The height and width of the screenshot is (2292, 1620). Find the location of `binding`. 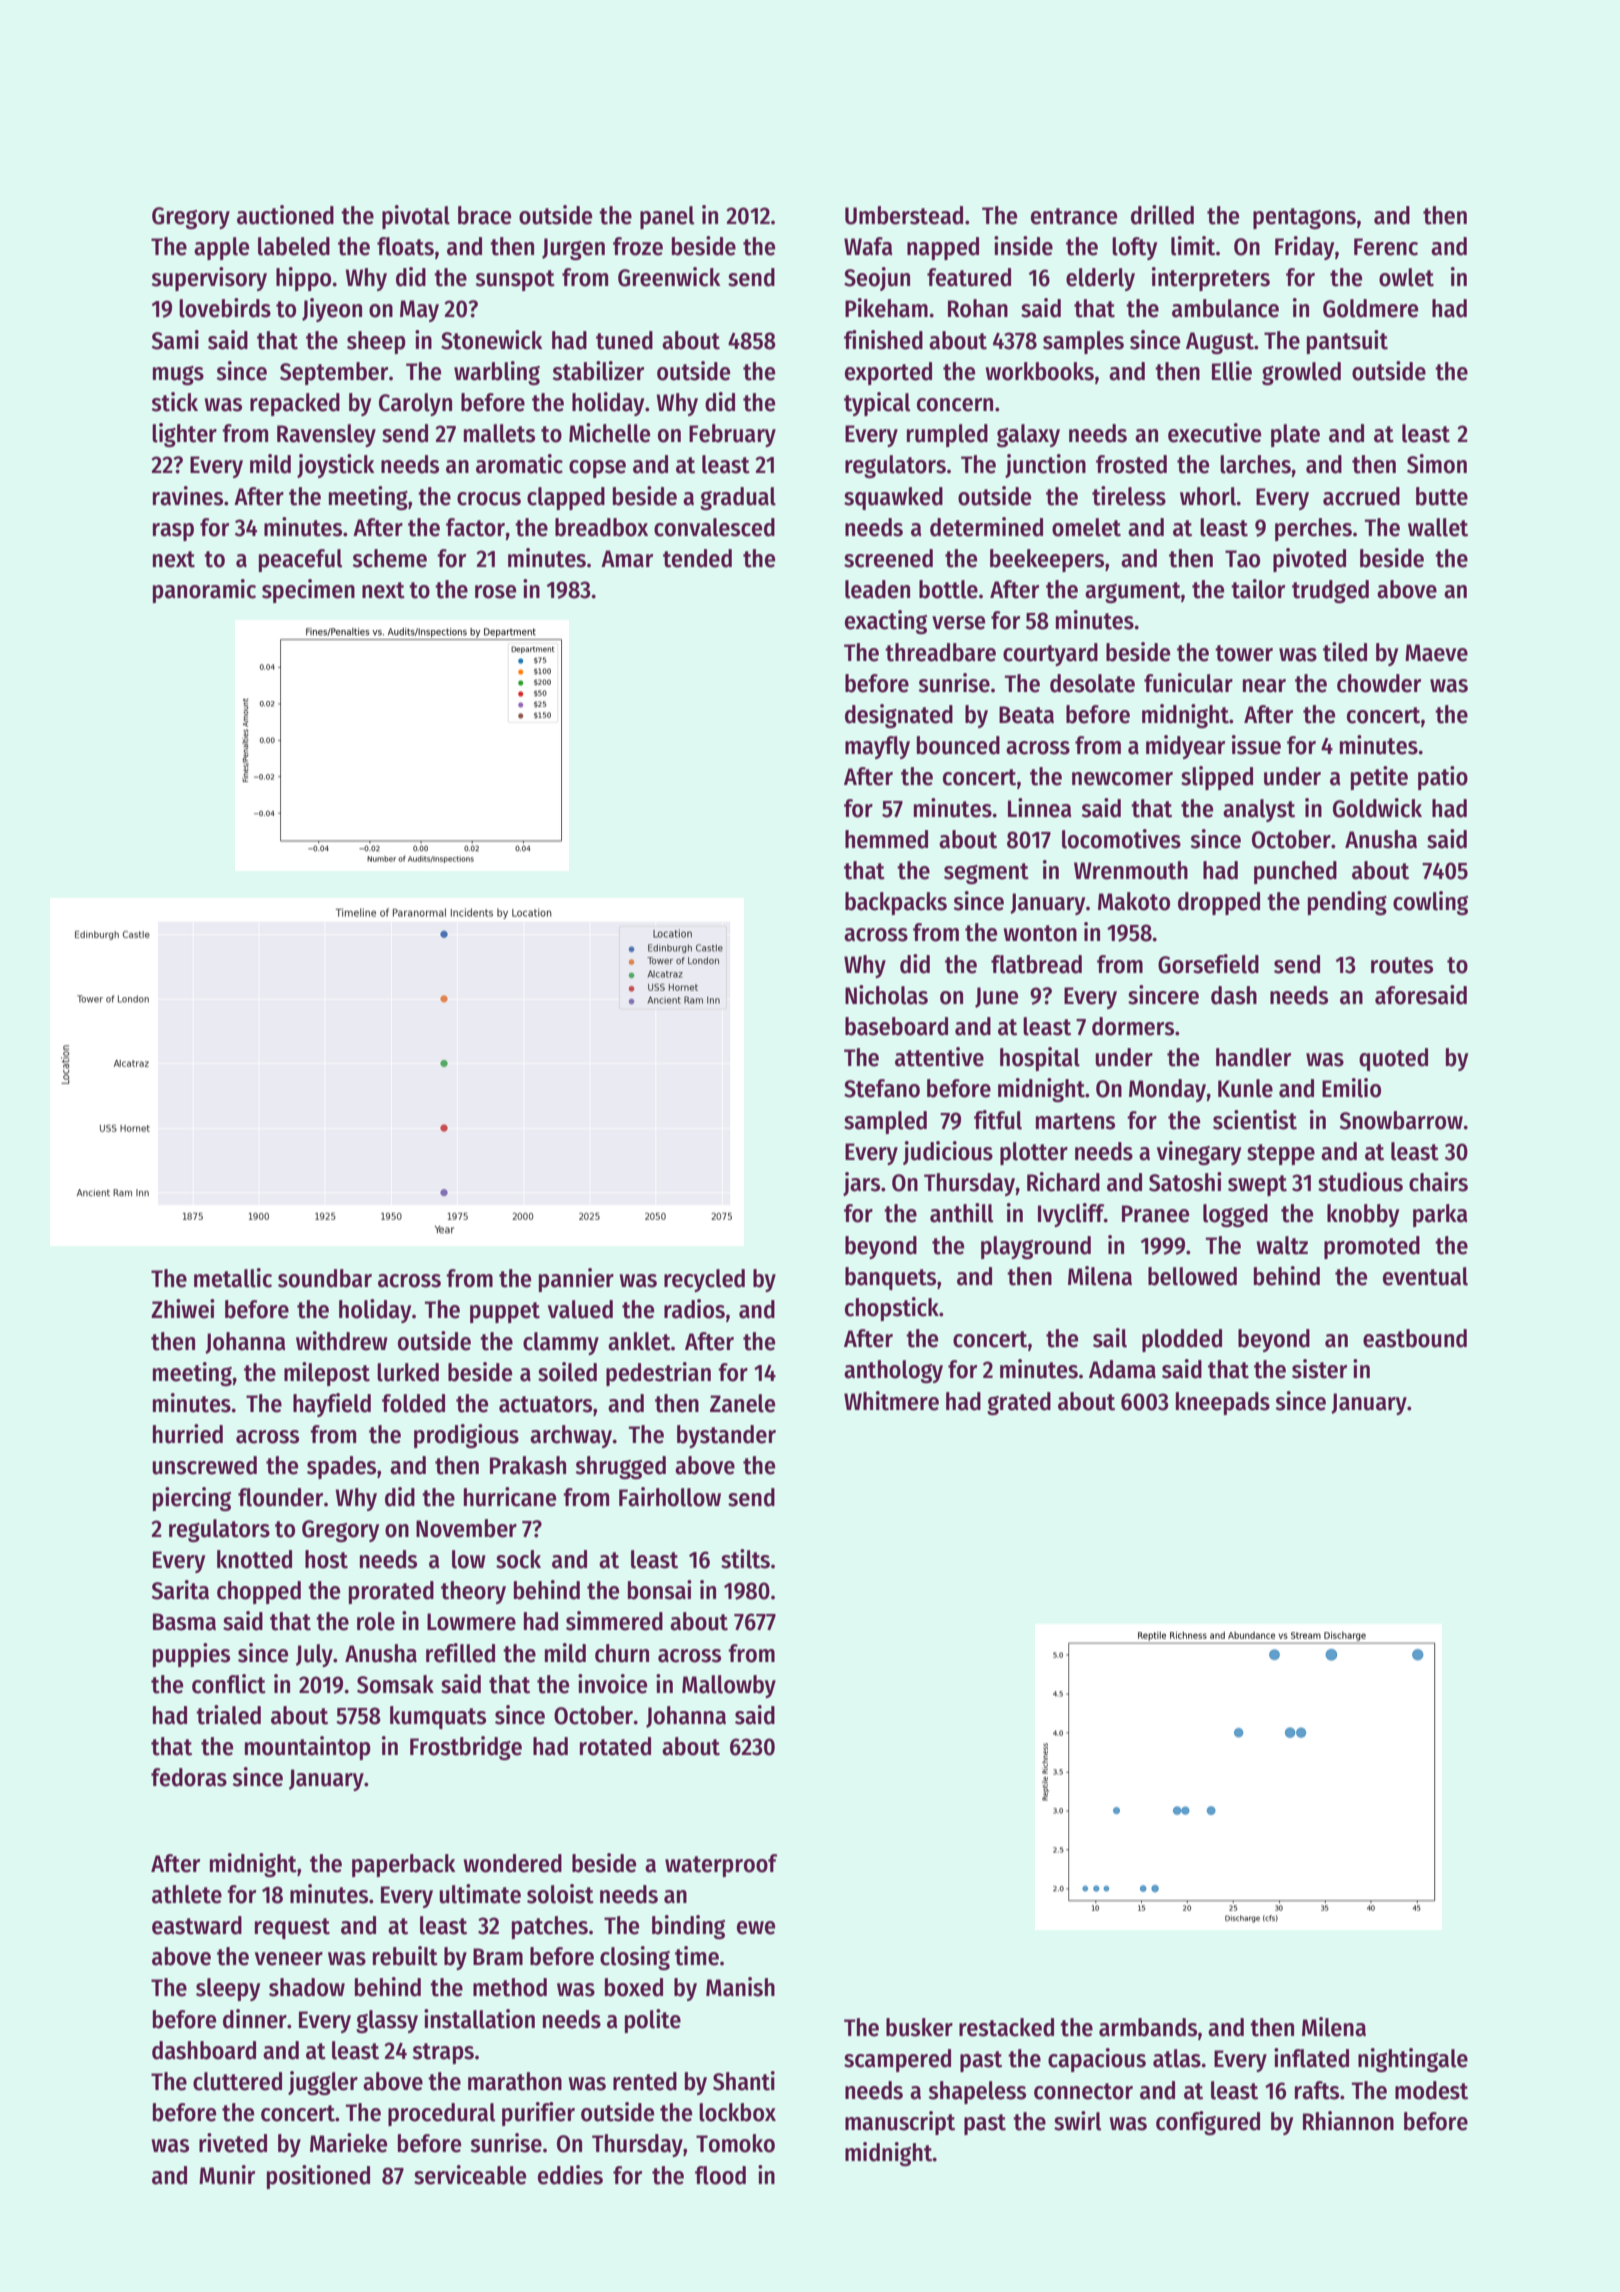

binding is located at coordinates (688, 1927).
